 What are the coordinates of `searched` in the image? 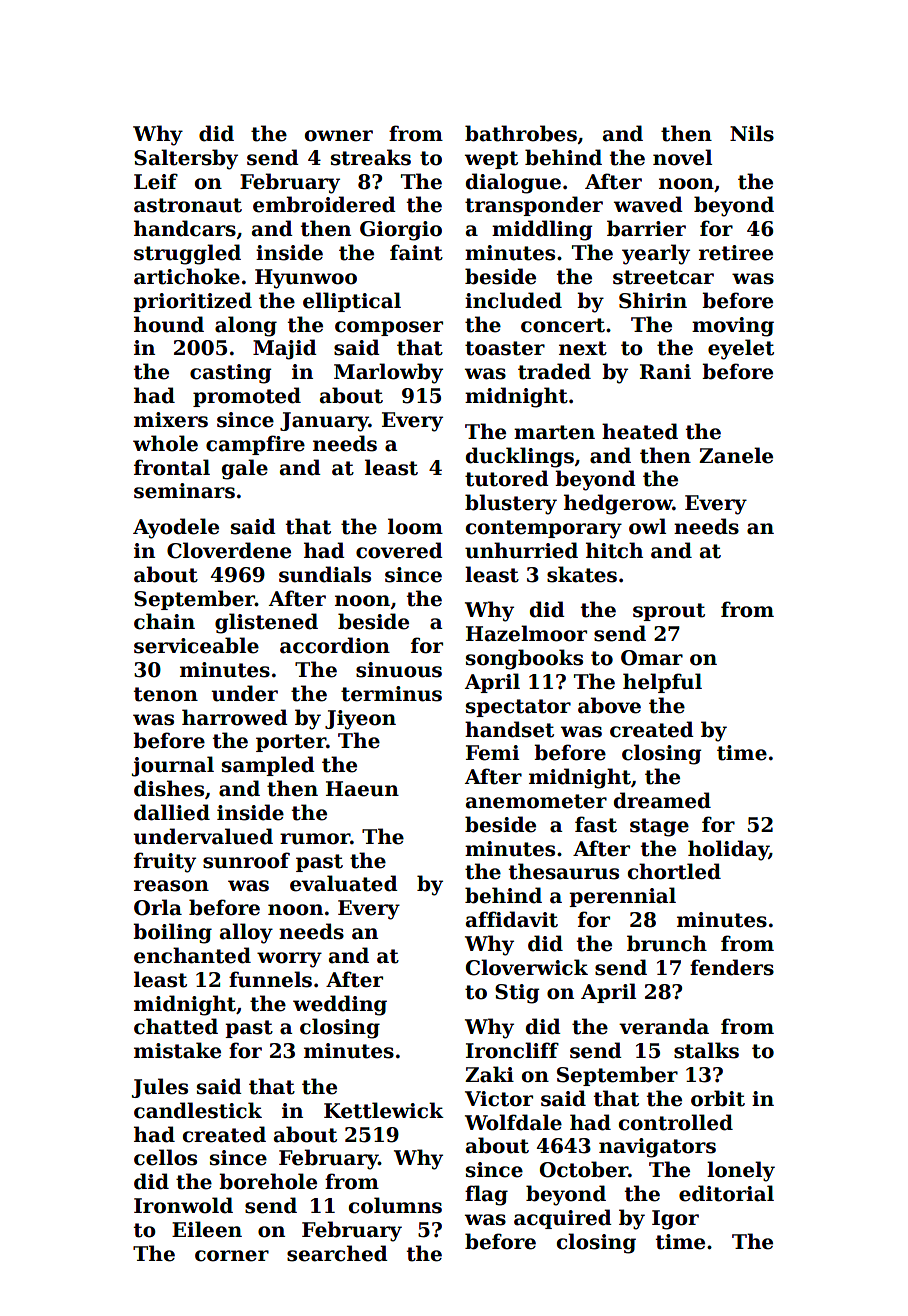 It's located at (337, 1253).
